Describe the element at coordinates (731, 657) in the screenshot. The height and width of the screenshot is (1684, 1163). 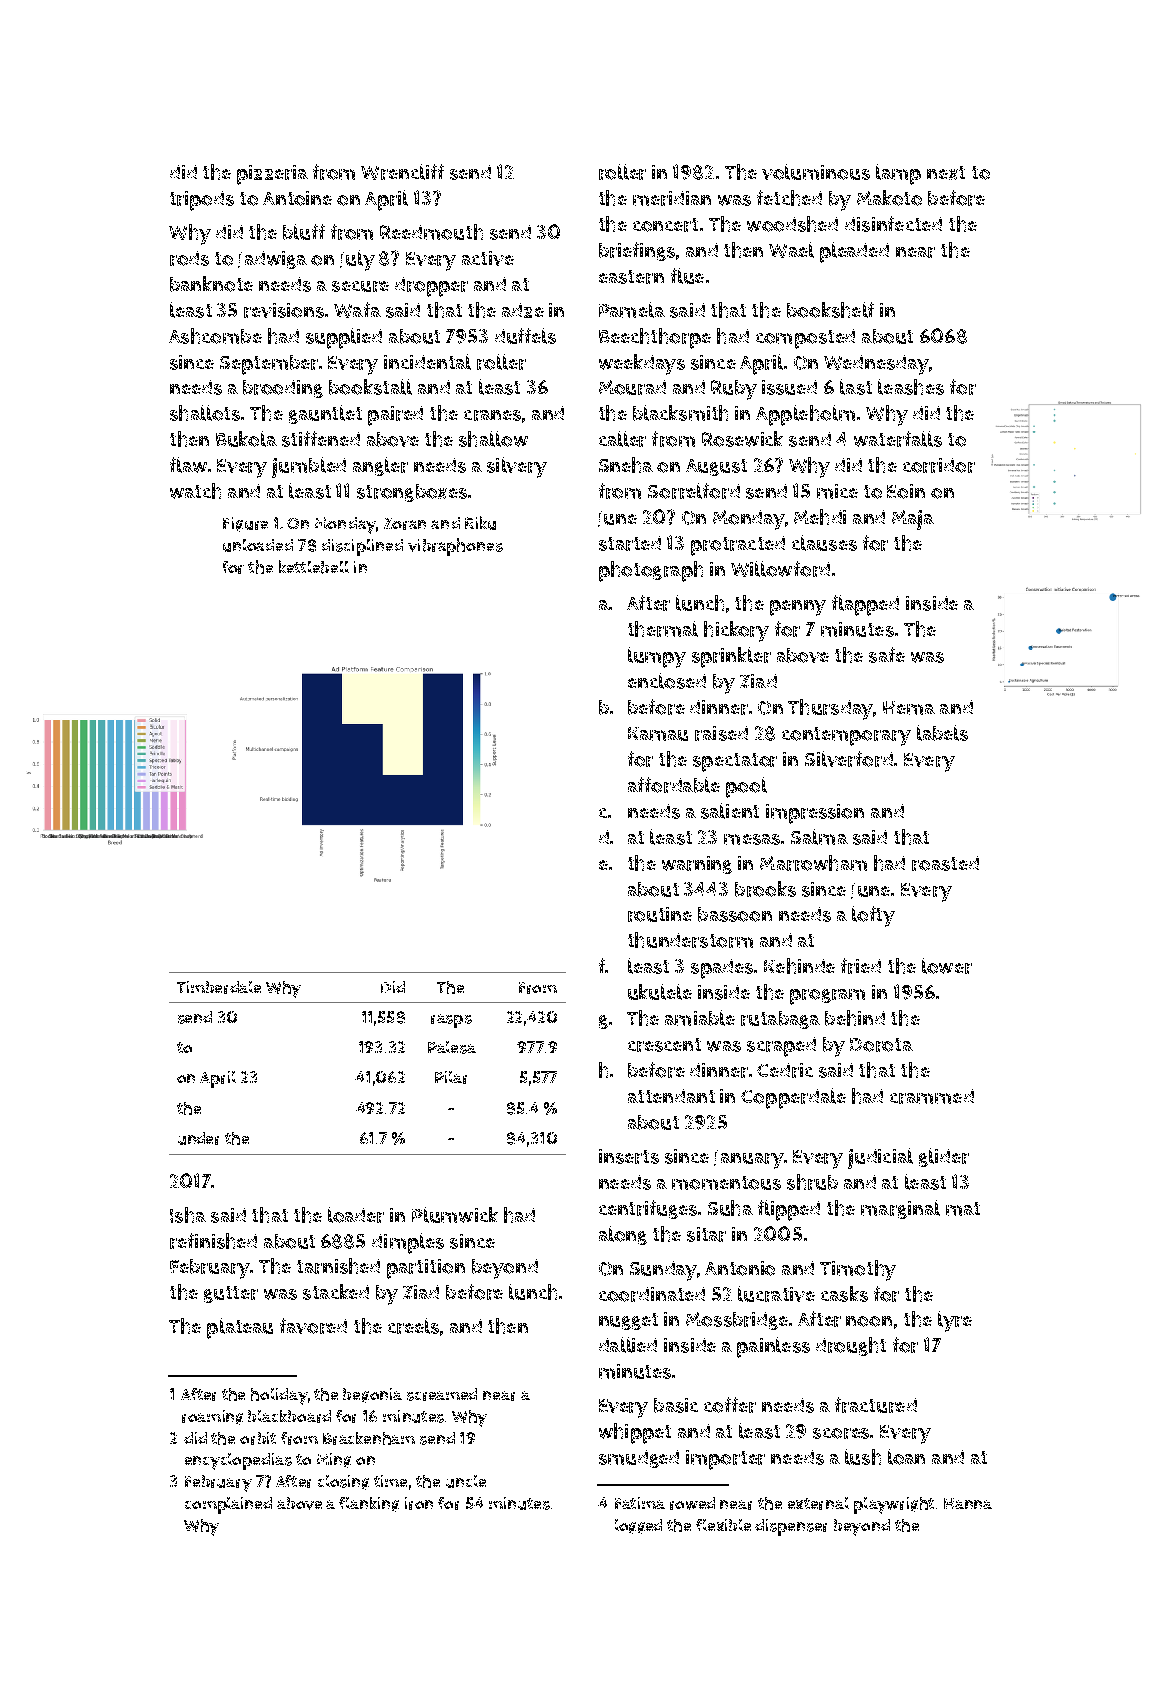
I see `sprinkler` at that location.
